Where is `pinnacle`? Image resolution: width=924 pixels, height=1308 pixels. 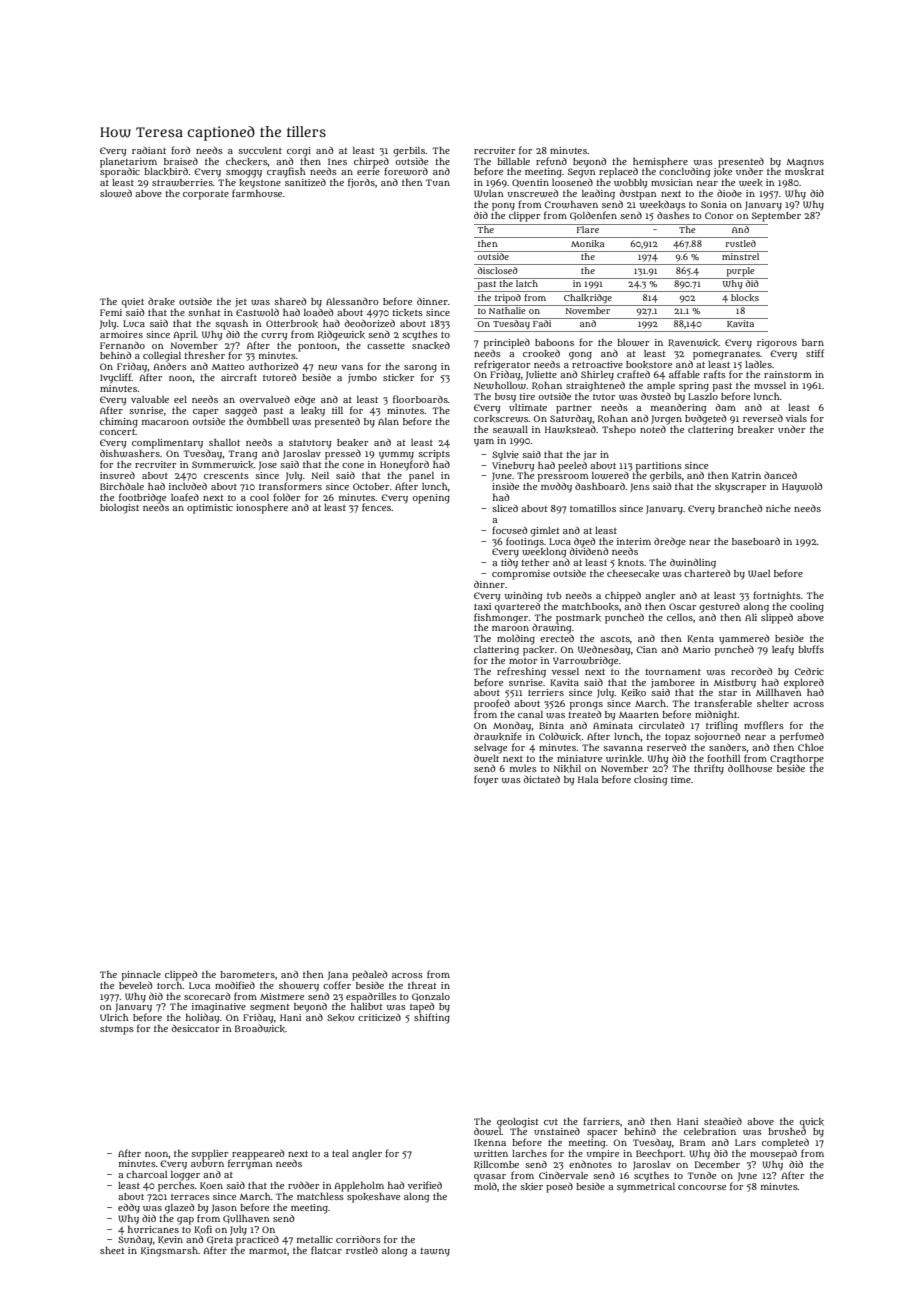
pinnacle is located at coordinates (141, 976).
